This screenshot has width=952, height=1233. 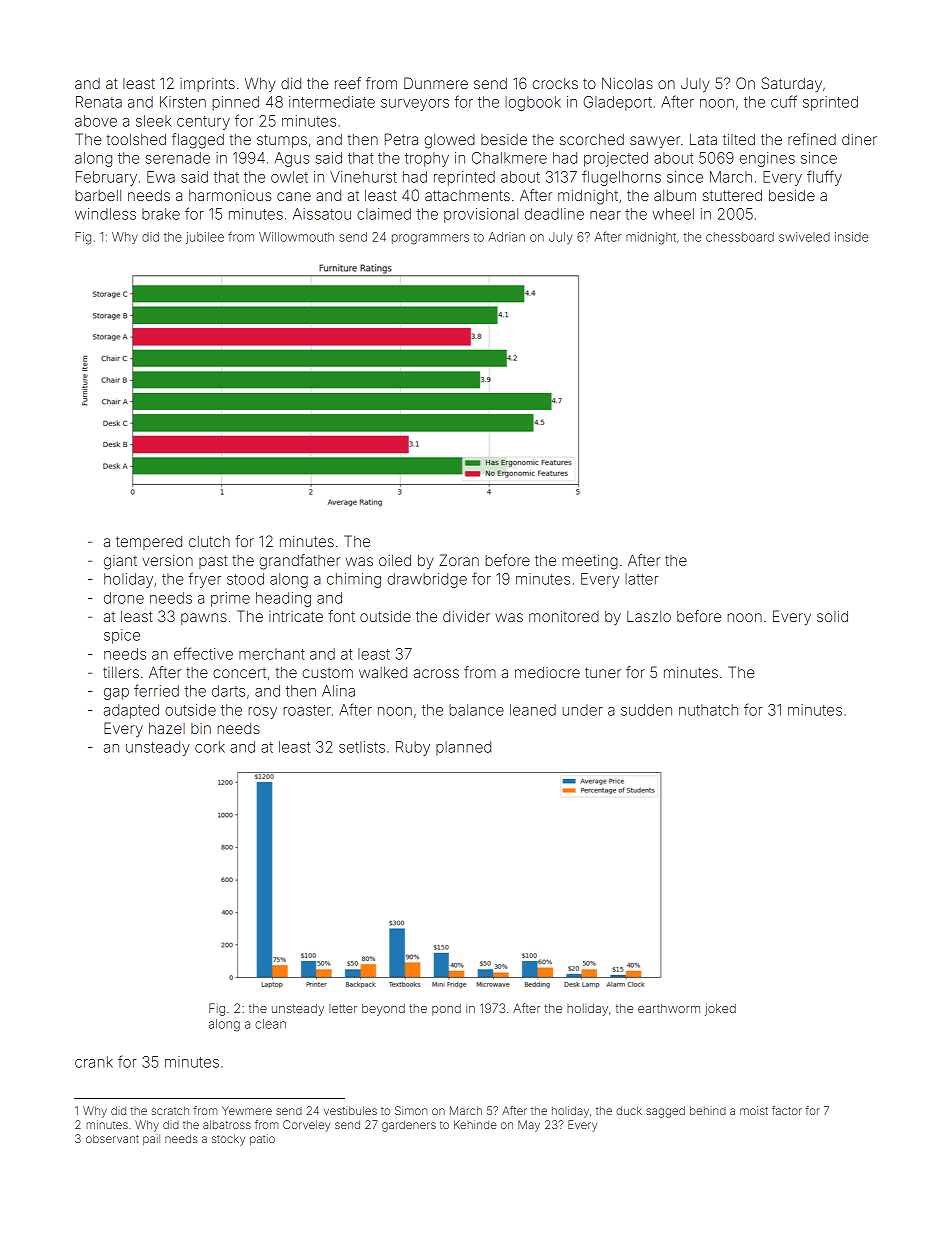 I want to click on crocks, so click(x=555, y=83).
